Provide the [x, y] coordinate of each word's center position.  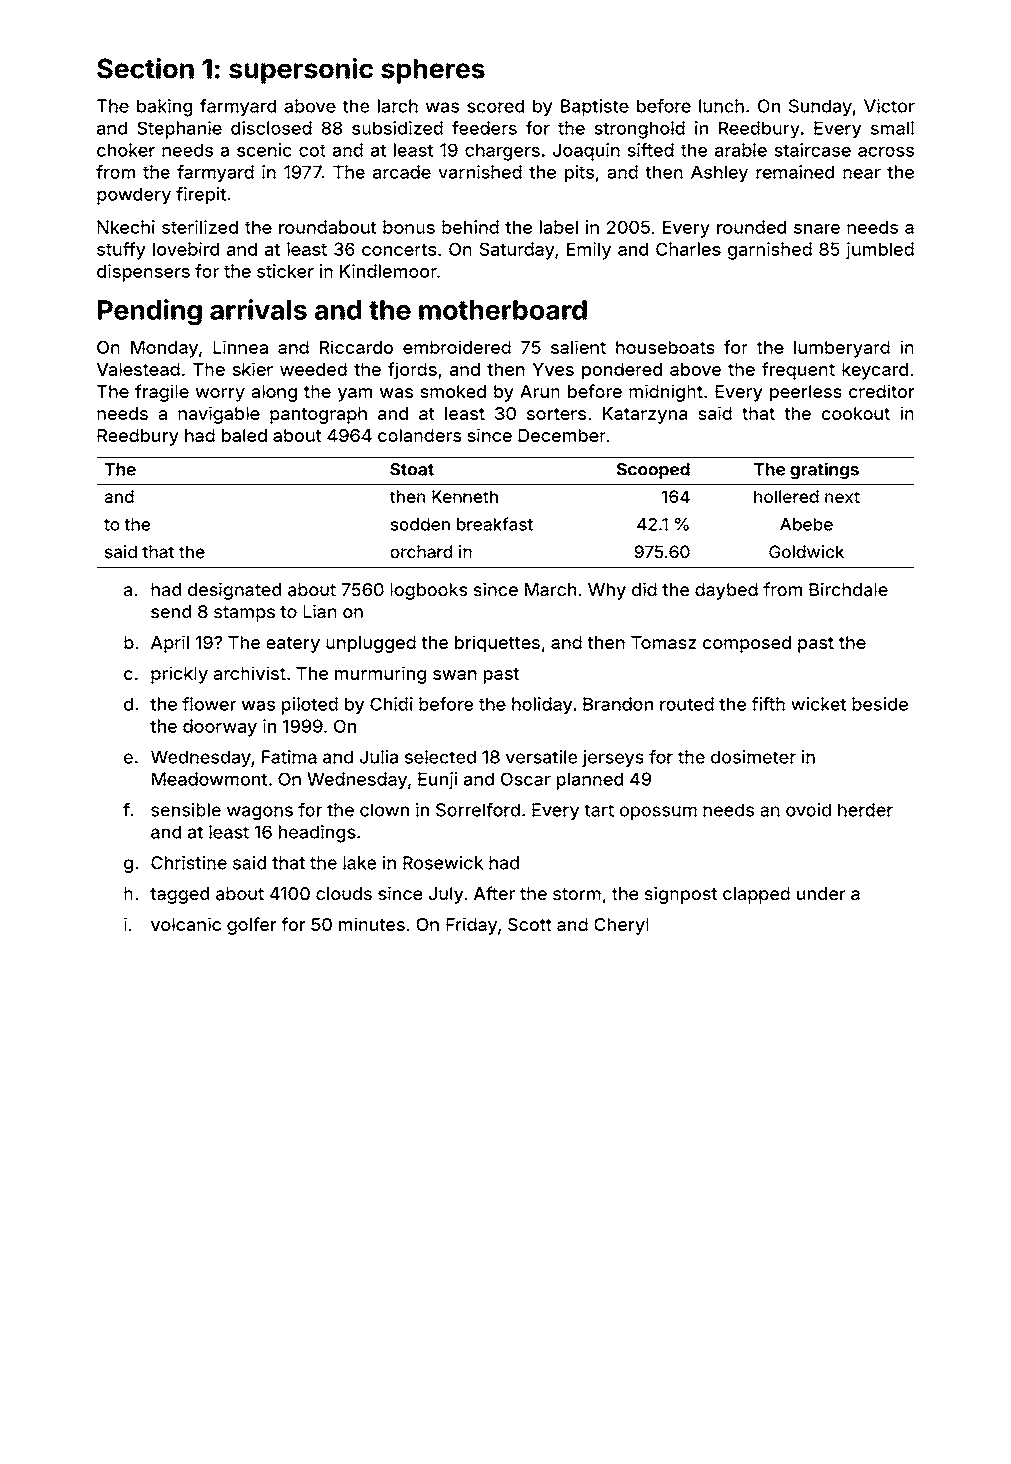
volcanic [186, 924]
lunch [721, 106]
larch [398, 106]
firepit [201, 196]
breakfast [495, 524]
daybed [726, 591]
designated [234, 591]
